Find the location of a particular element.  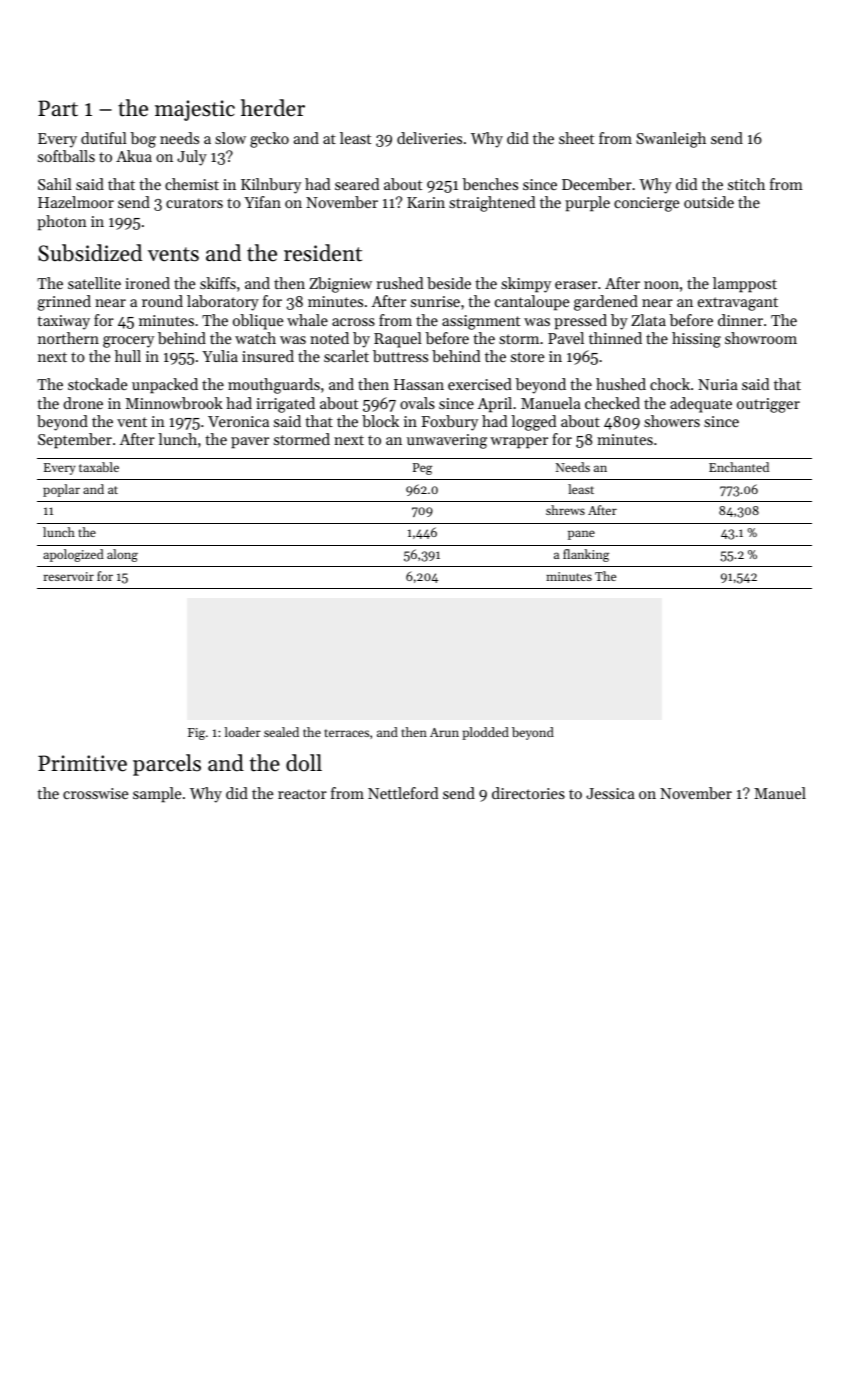

sample is located at coordinates (157, 795).
